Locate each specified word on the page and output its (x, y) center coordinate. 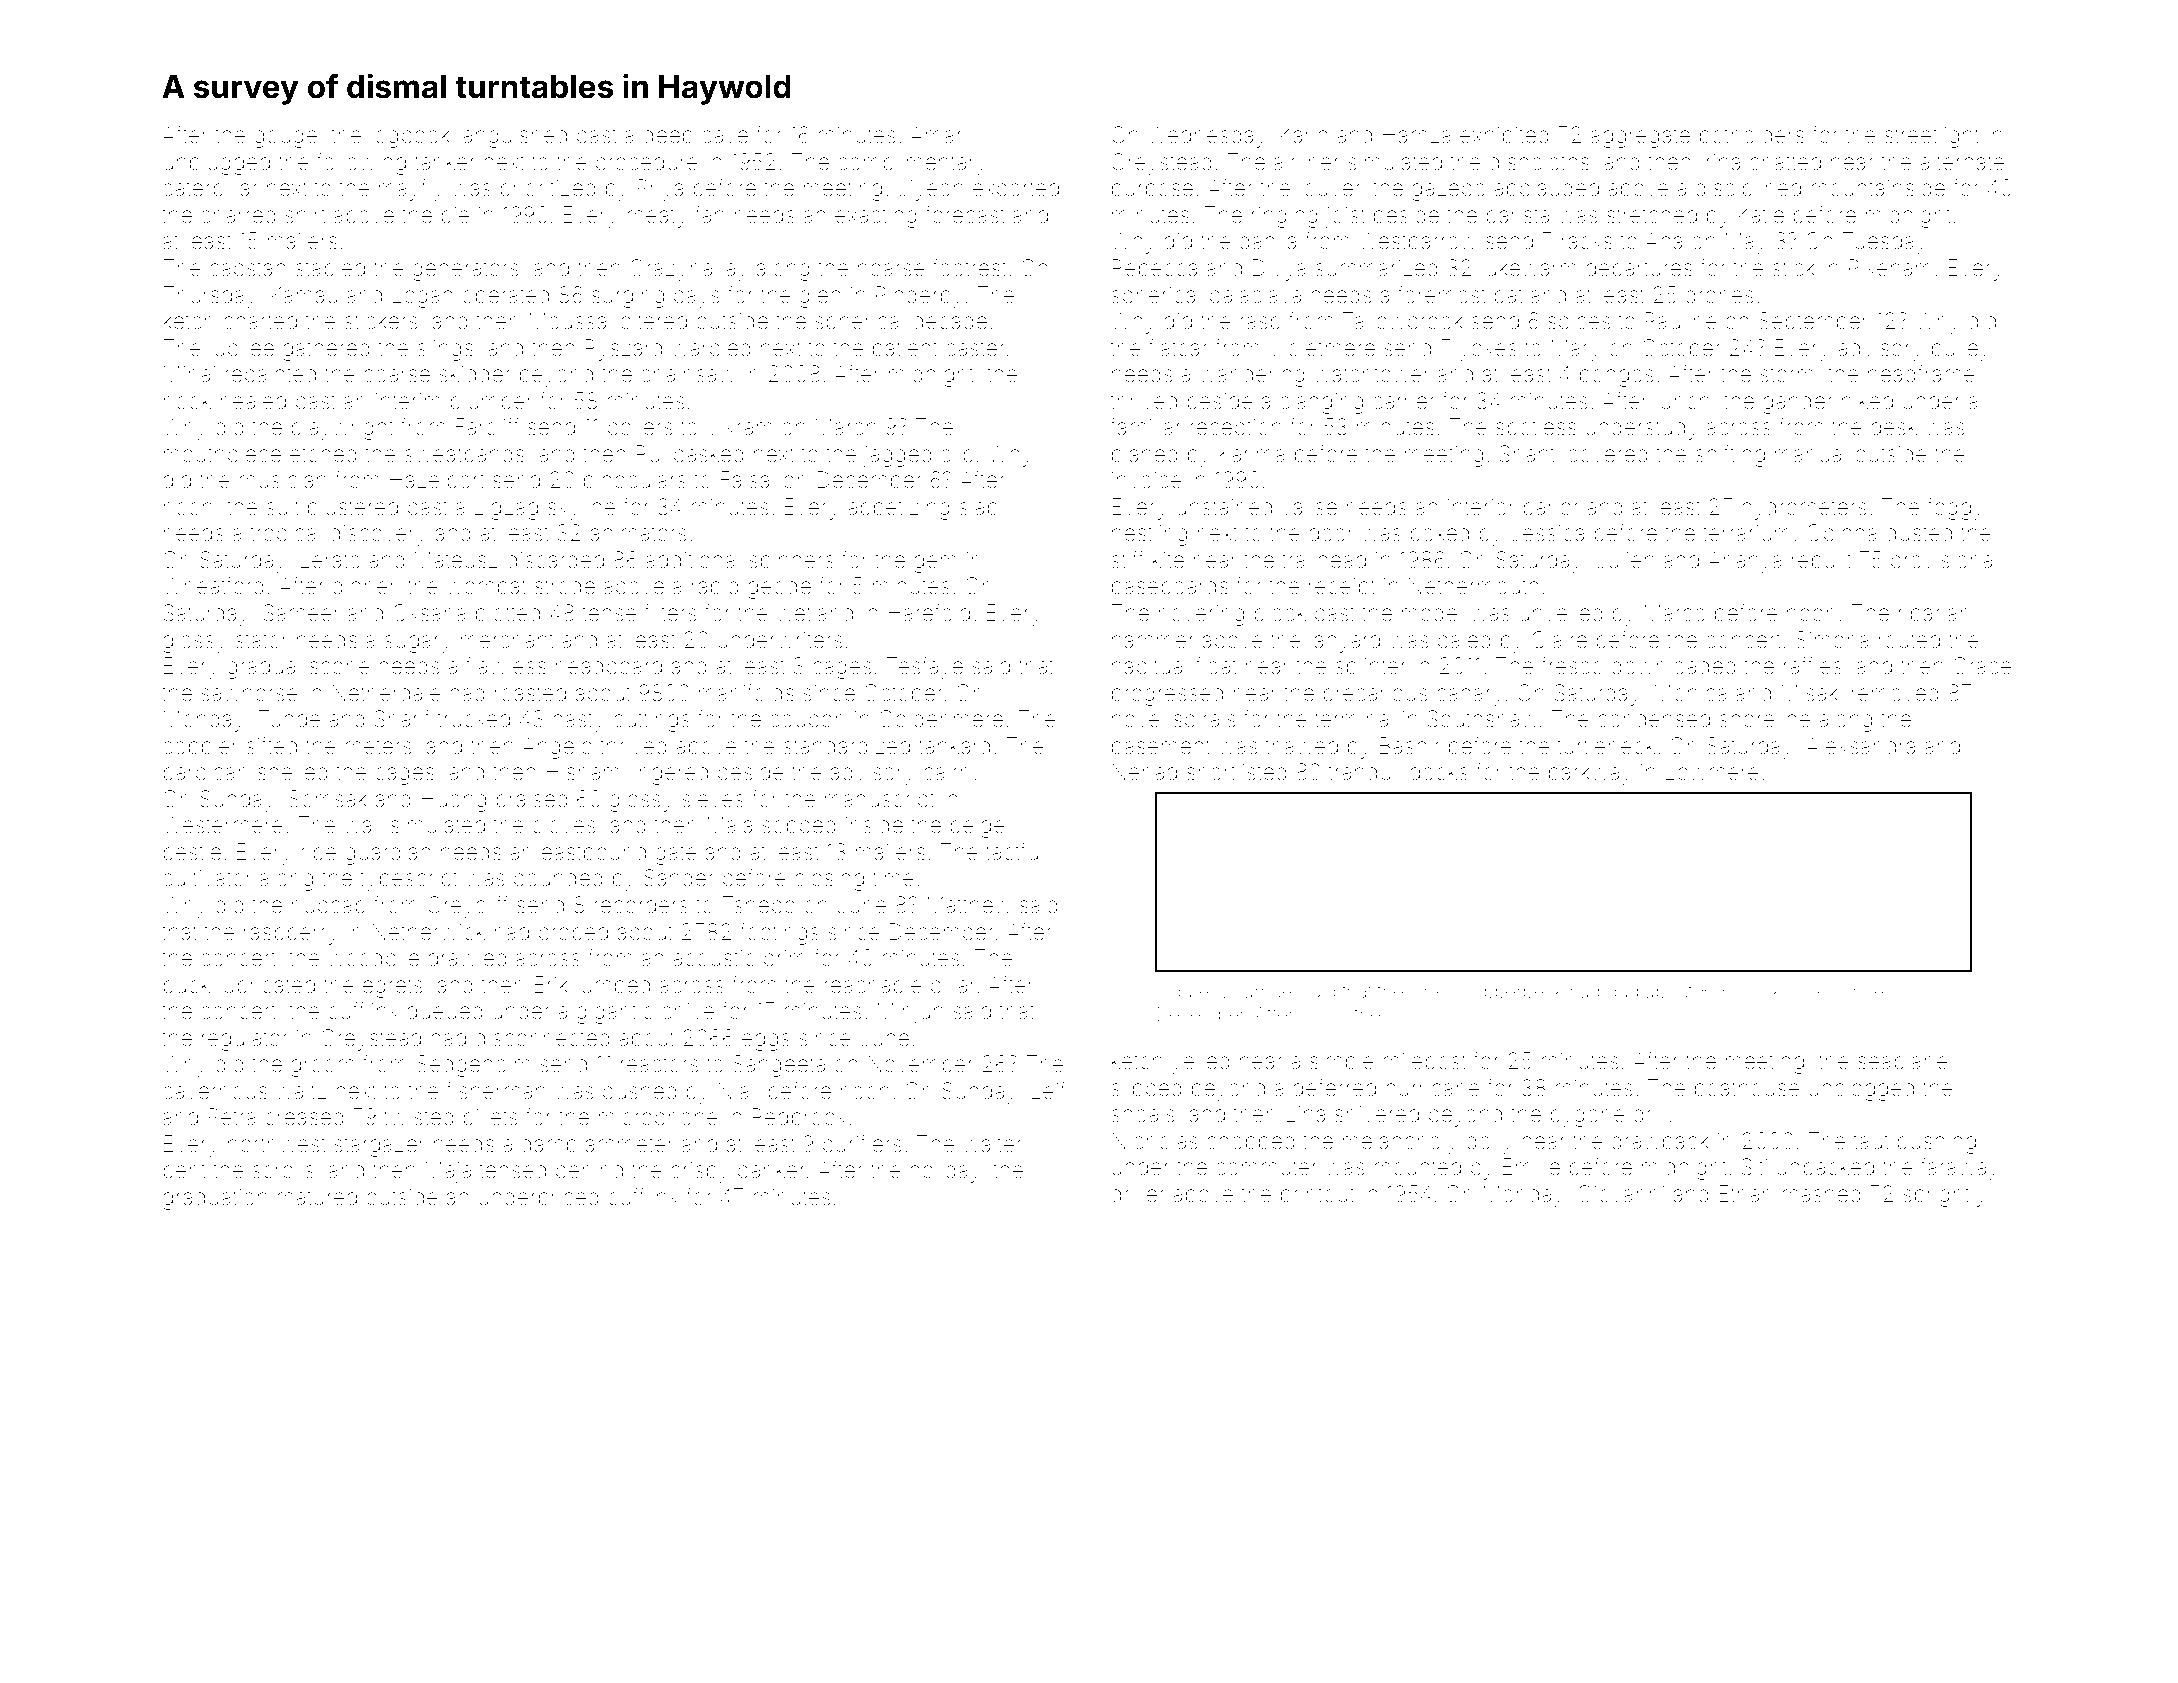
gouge (286, 139)
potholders (1752, 137)
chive (688, 1011)
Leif (1049, 1091)
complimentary (912, 164)
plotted (508, 615)
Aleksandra (1860, 746)
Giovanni (1621, 1194)
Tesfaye (925, 668)
